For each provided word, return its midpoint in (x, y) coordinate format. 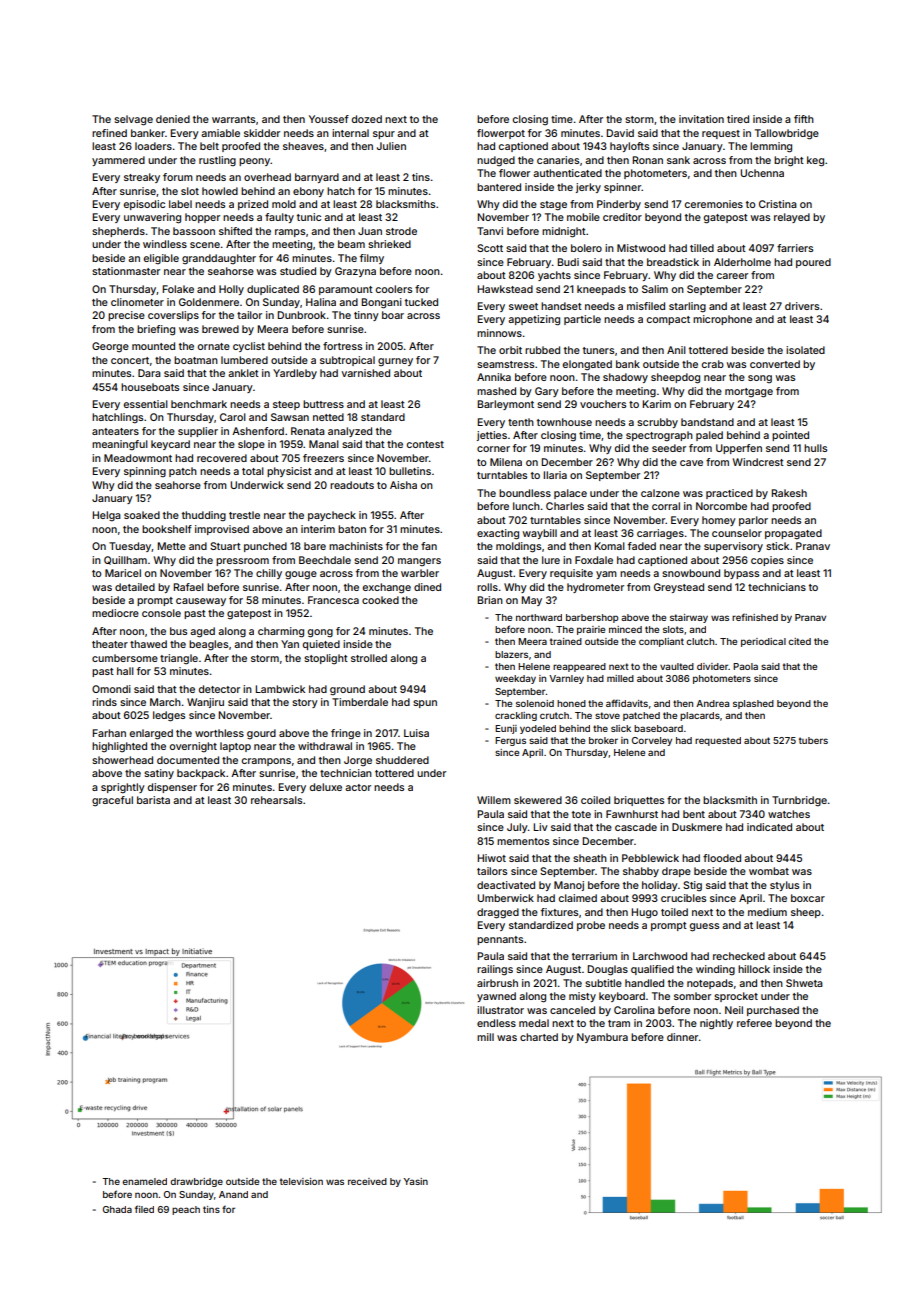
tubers (813, 740)
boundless (525, 493)
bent (694, 814)
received (367, 1181)
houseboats (150, 387)
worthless (219, 733)
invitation (701, 119)
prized (253, 205)
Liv (541, 827)
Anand (233, 1194)
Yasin (416, 1181)
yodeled (538, 729)
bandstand (707, 422)
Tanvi (490, 231)
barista (153, 800)
